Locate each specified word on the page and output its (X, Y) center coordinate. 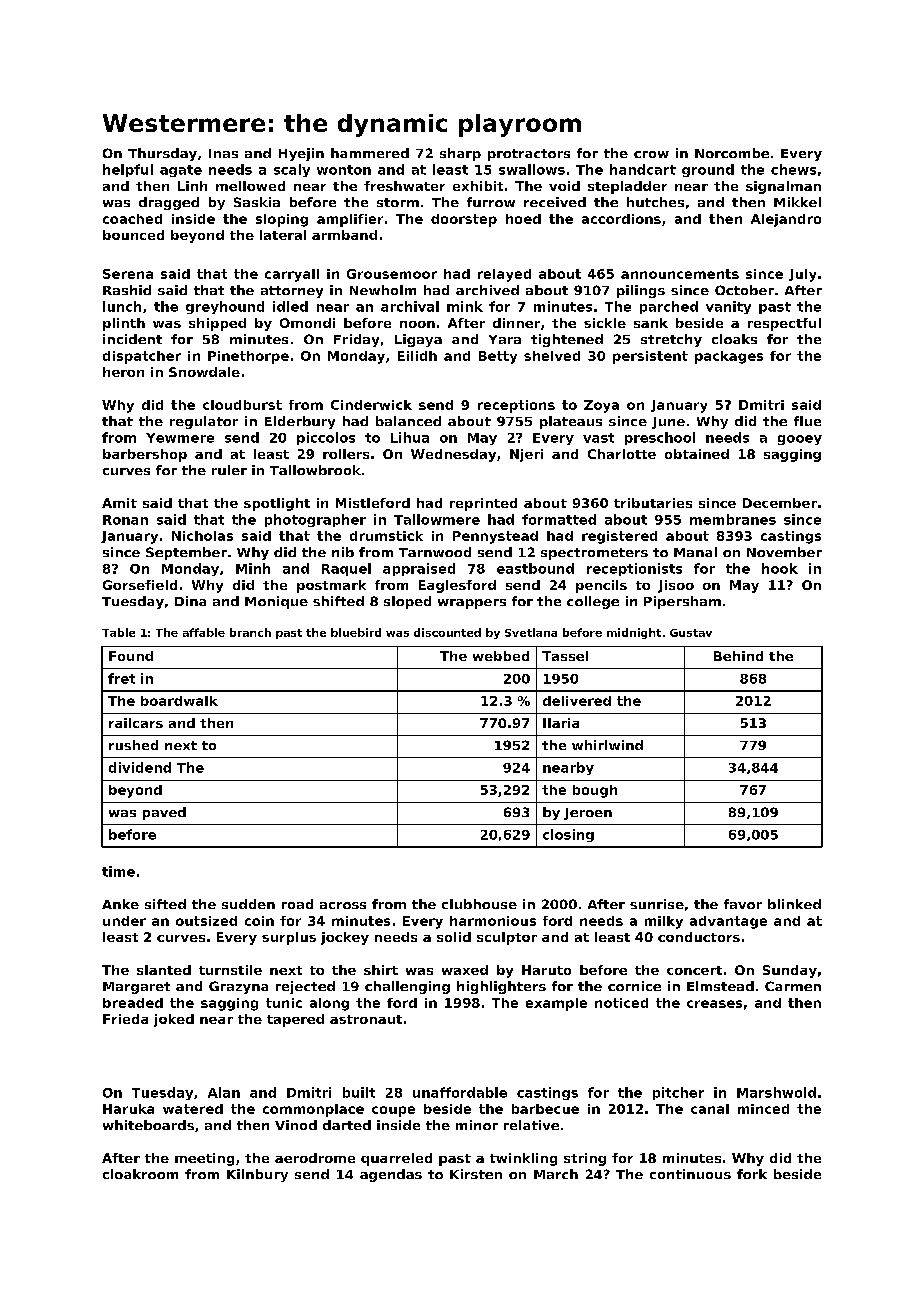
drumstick (386, 536)
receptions (516, 406)
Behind (738, 656)
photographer (315, 520)
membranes (733, 519)
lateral (283, 235)
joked (174, 1020)
